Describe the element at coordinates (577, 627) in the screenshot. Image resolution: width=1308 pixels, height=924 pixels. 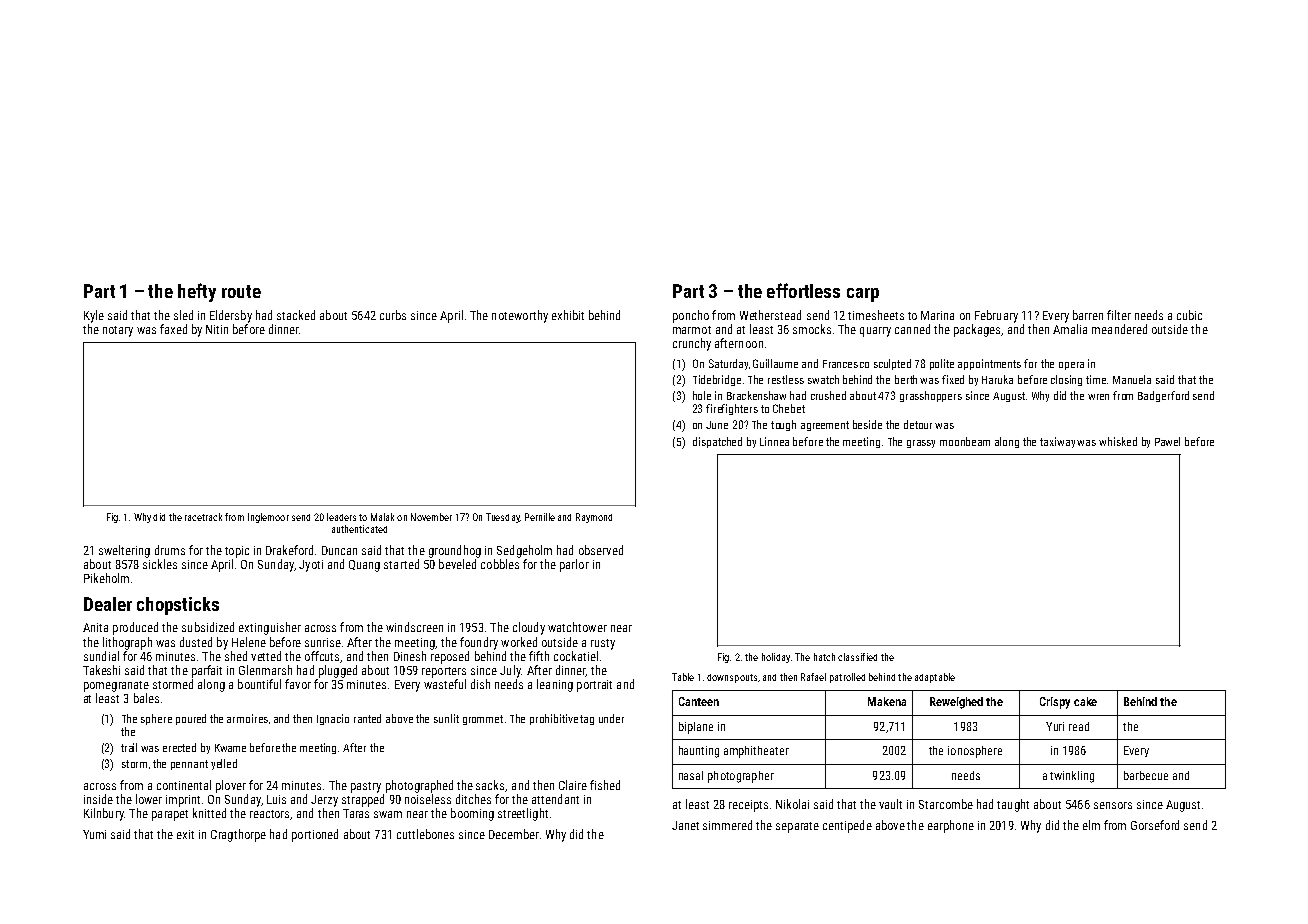
I see `watchtower` at that location.
